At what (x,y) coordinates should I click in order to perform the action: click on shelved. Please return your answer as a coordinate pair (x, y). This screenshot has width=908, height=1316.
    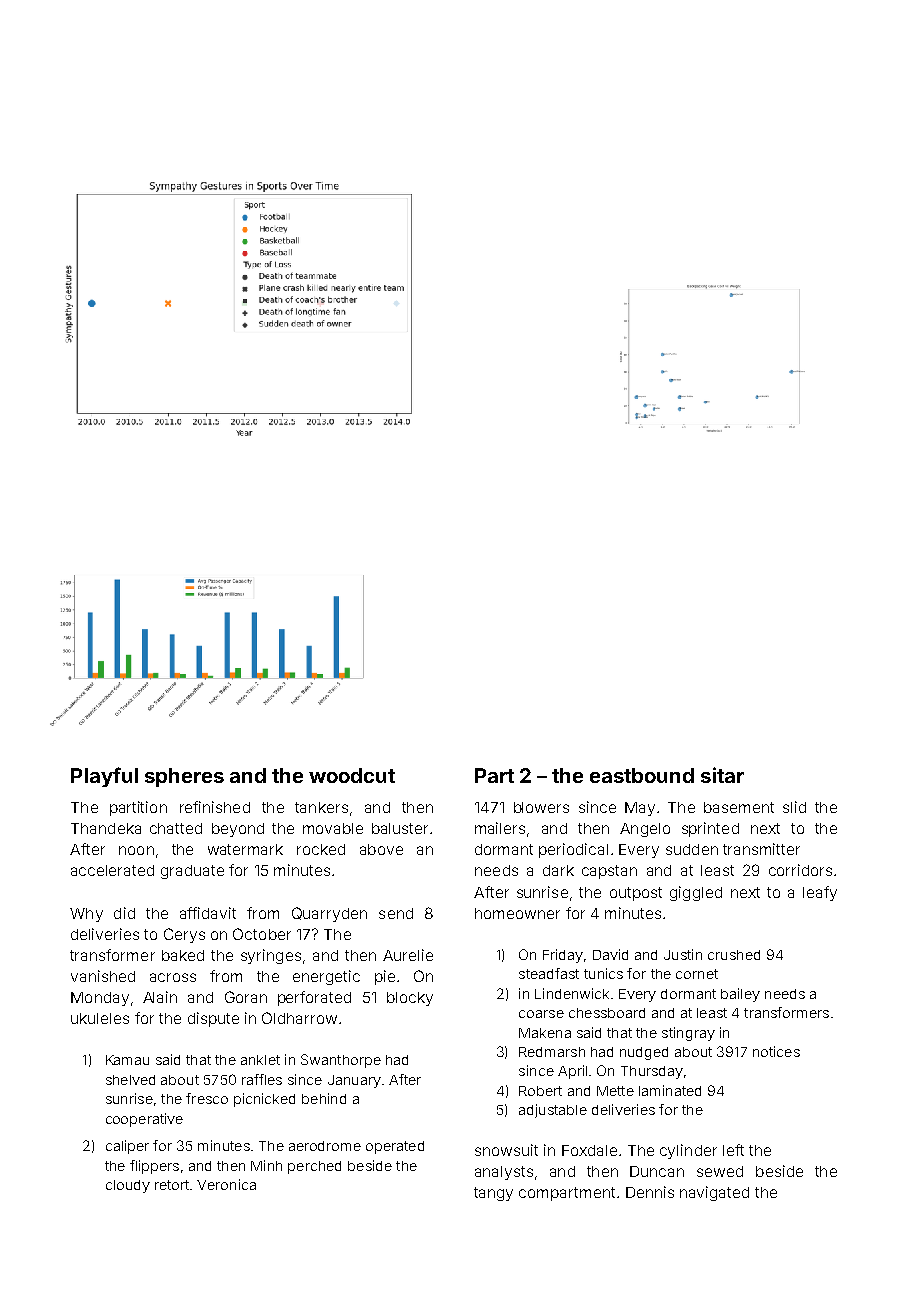
    Looking at the image, I should click on (130, 1080).
